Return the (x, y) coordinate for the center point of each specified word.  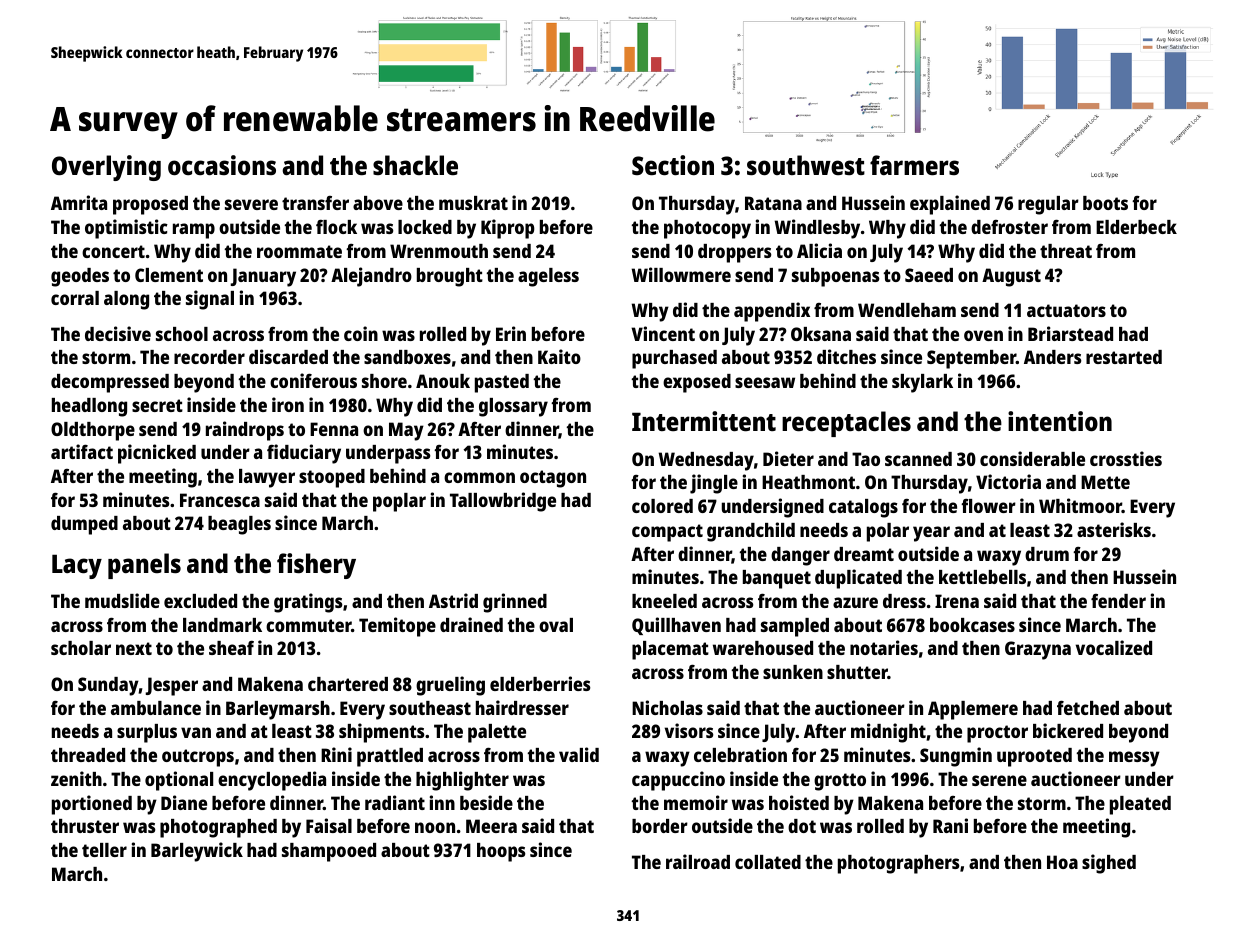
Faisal (329, 825)
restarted (1124, 357)
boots (1105, 203)
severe (251, 204)
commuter (309, 625)
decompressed (110, 383)
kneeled (664, 601)
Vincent (663, 333)
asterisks (1114, 529)
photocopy (707, 229)
